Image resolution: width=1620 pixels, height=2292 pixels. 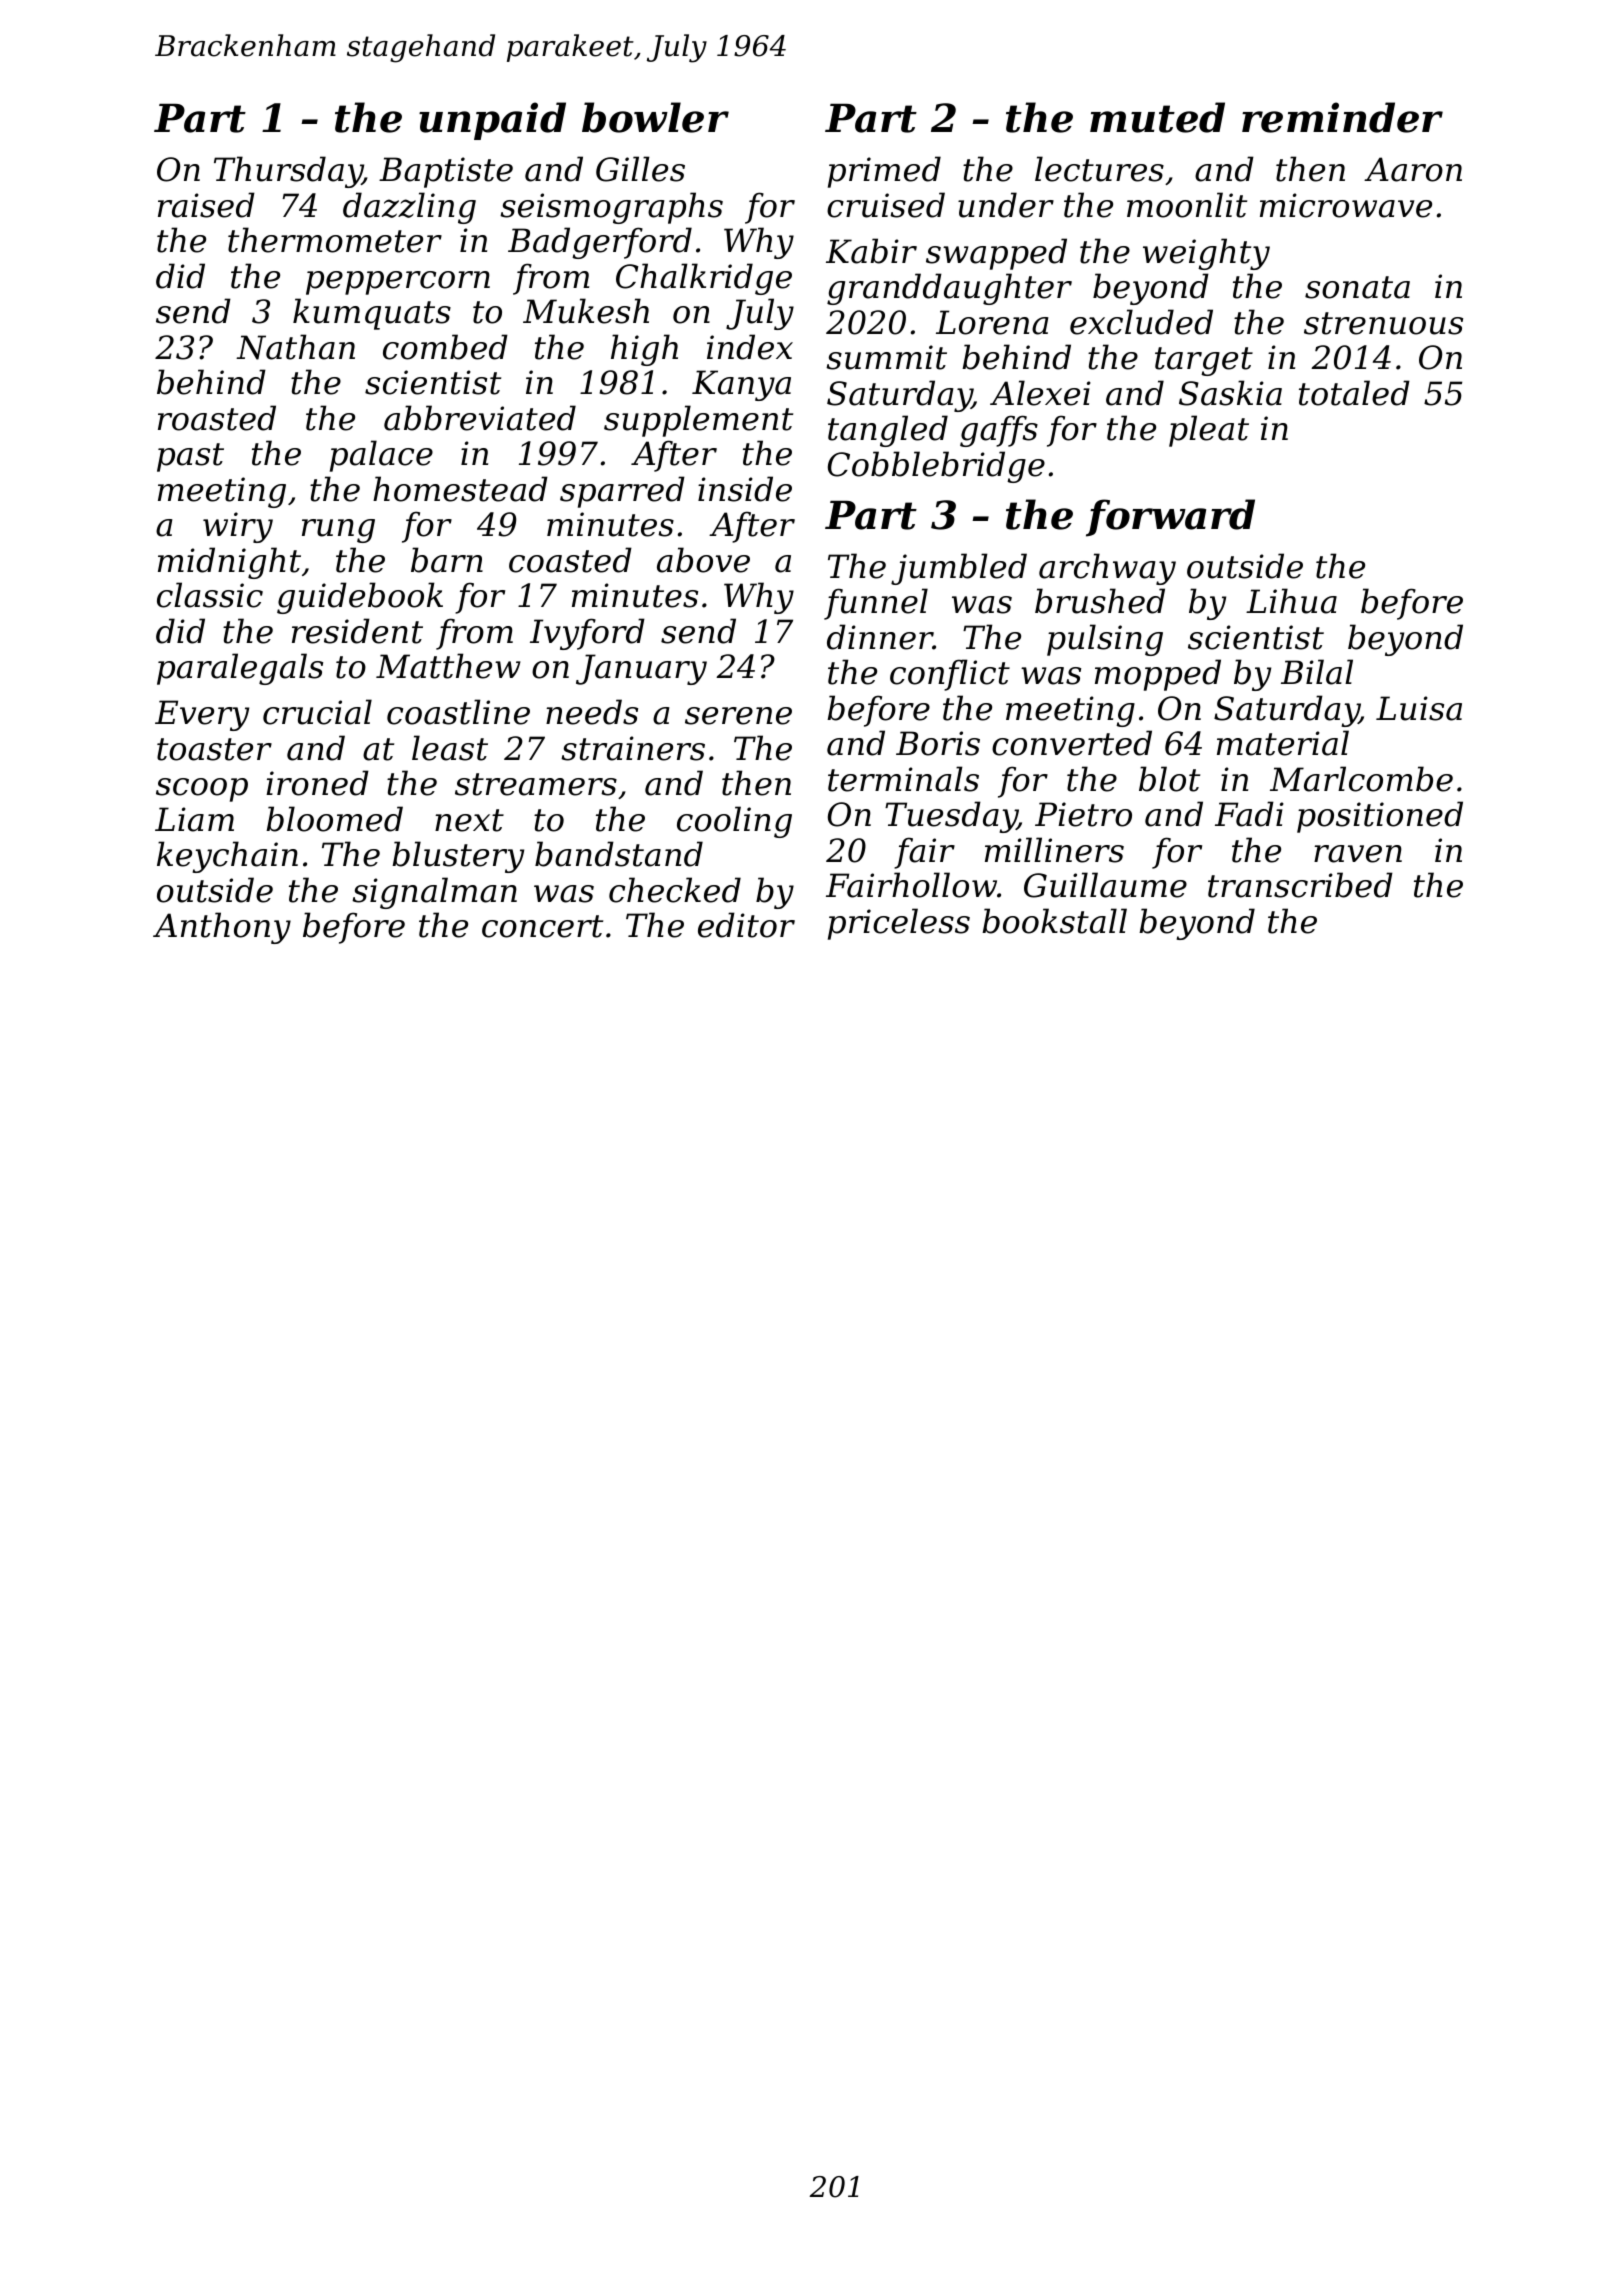 What do you see at coordinates (884, 172) in the screenshot?
I see `primed` at bounding box center [884, 172].
